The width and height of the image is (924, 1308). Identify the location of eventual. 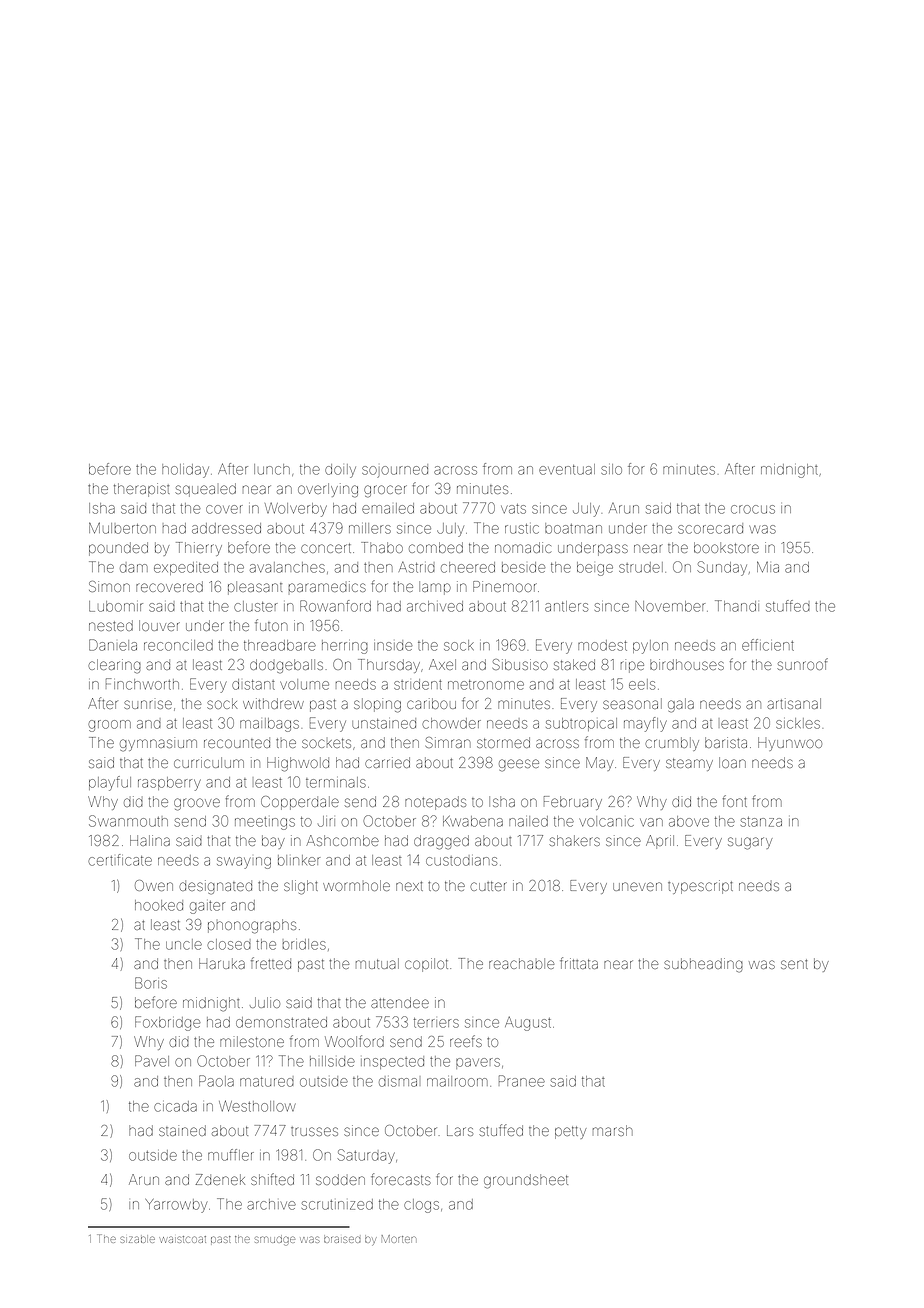
(567, 469).
